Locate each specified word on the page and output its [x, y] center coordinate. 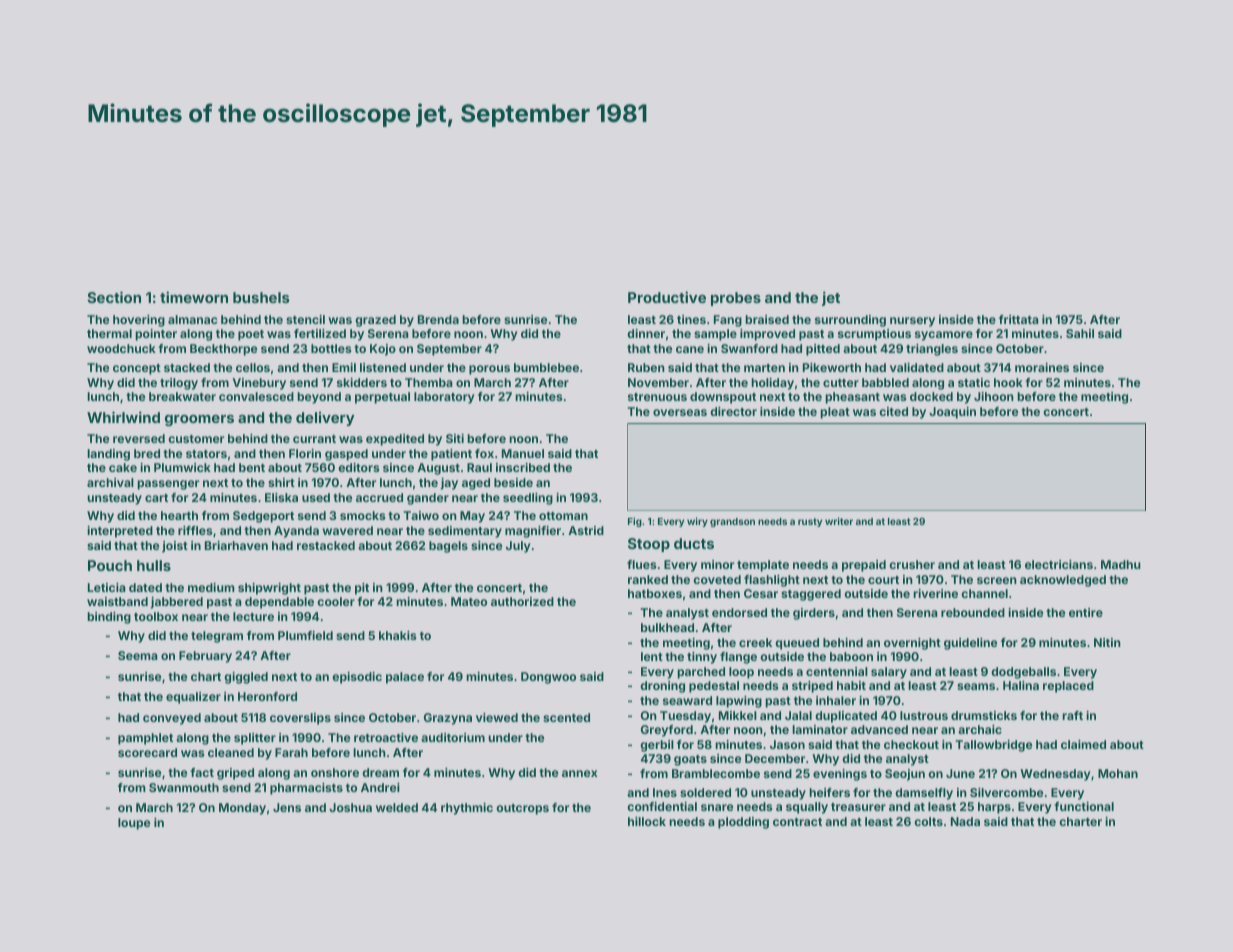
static [974, 382]
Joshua [350, 807]
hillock [647, 821]
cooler [336, 601]
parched [701, 673]
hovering [139, 321]
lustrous [924, 715]
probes [736, 299]
